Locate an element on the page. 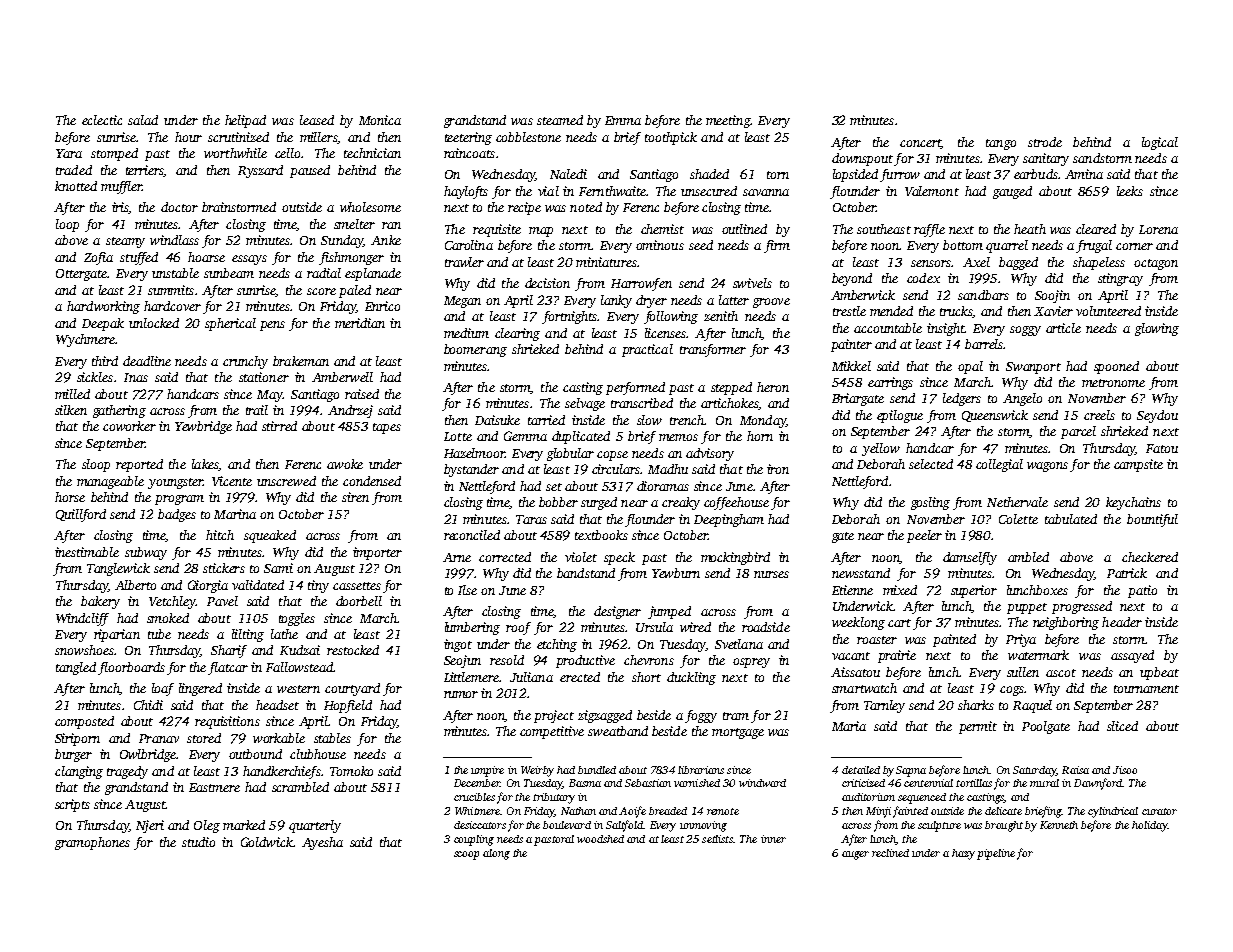 The height and width of the page is (952, 1233). brakeman is located at coordinates (301, 361).
